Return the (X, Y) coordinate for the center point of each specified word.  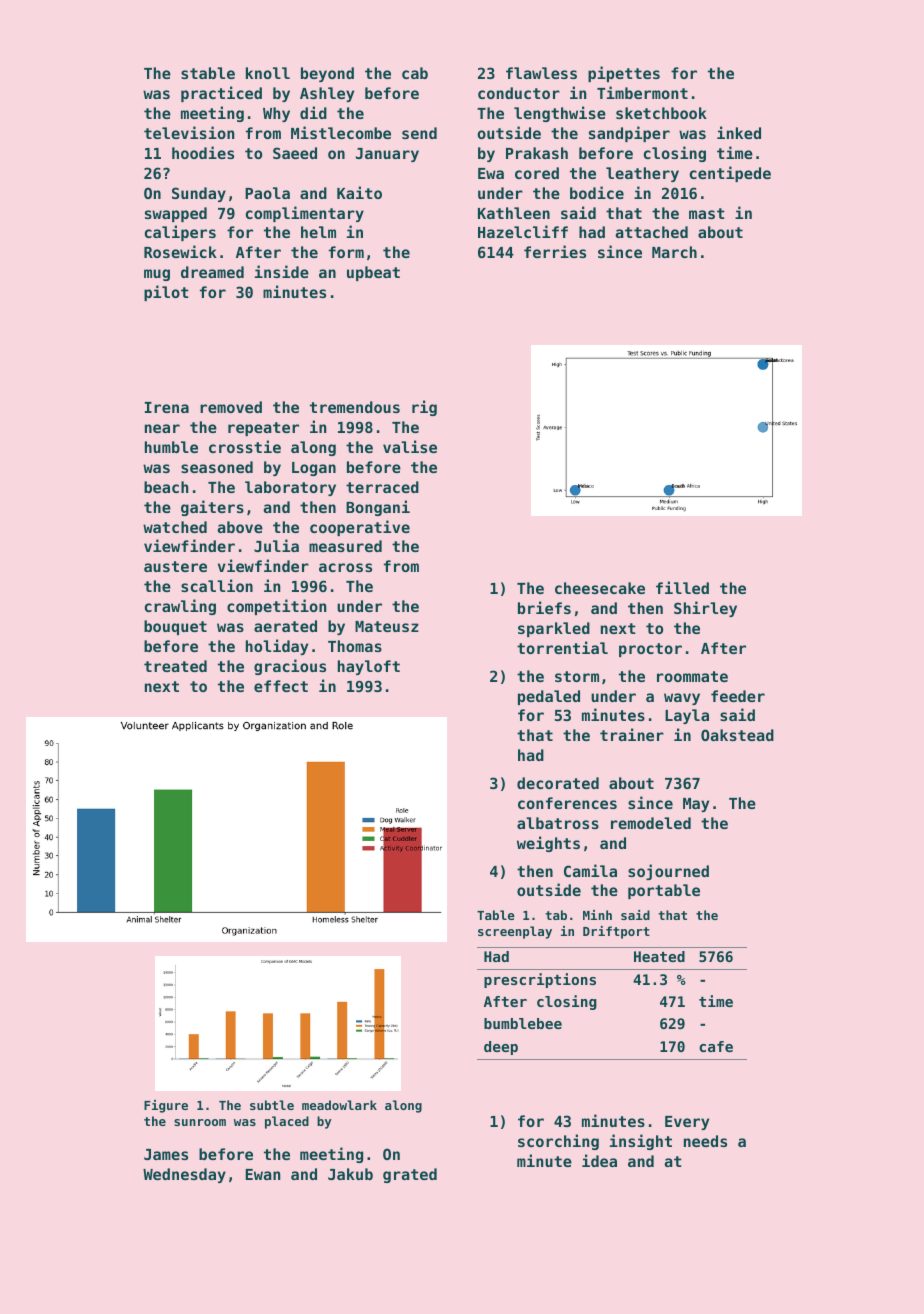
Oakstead (737, 735)
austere (175, 566)
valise (410, 446)
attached (651, 232)
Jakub (350, 1174)
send (419, 133)
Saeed (295, 153)
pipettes (624, 74)
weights (548, 844)
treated (175, 666)
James (166, 1154)
